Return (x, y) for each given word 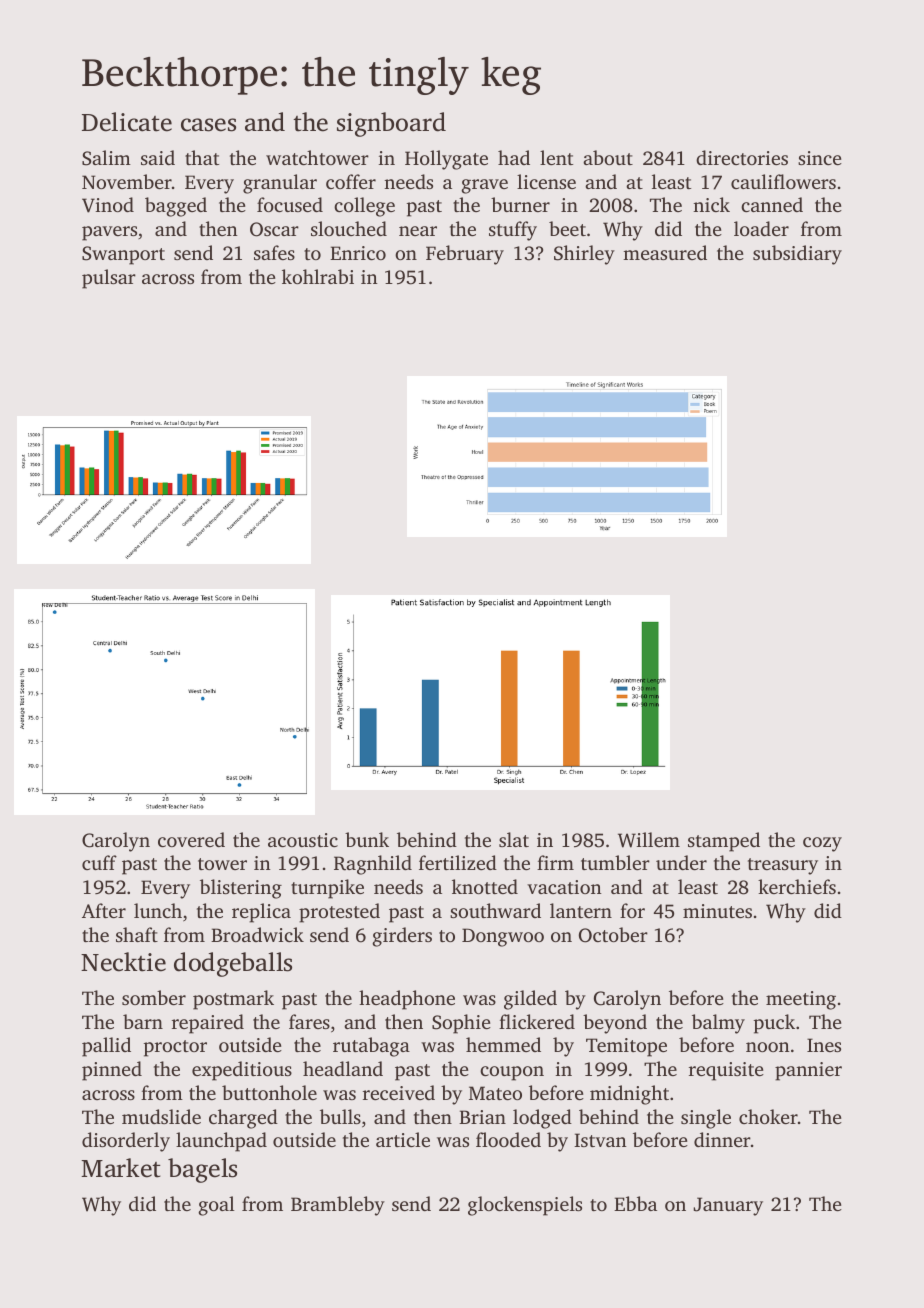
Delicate (127, 122)
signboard (391, 124)
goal (216, 1206)
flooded (508, 1139)
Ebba (635, 1203)
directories (742, 157)
